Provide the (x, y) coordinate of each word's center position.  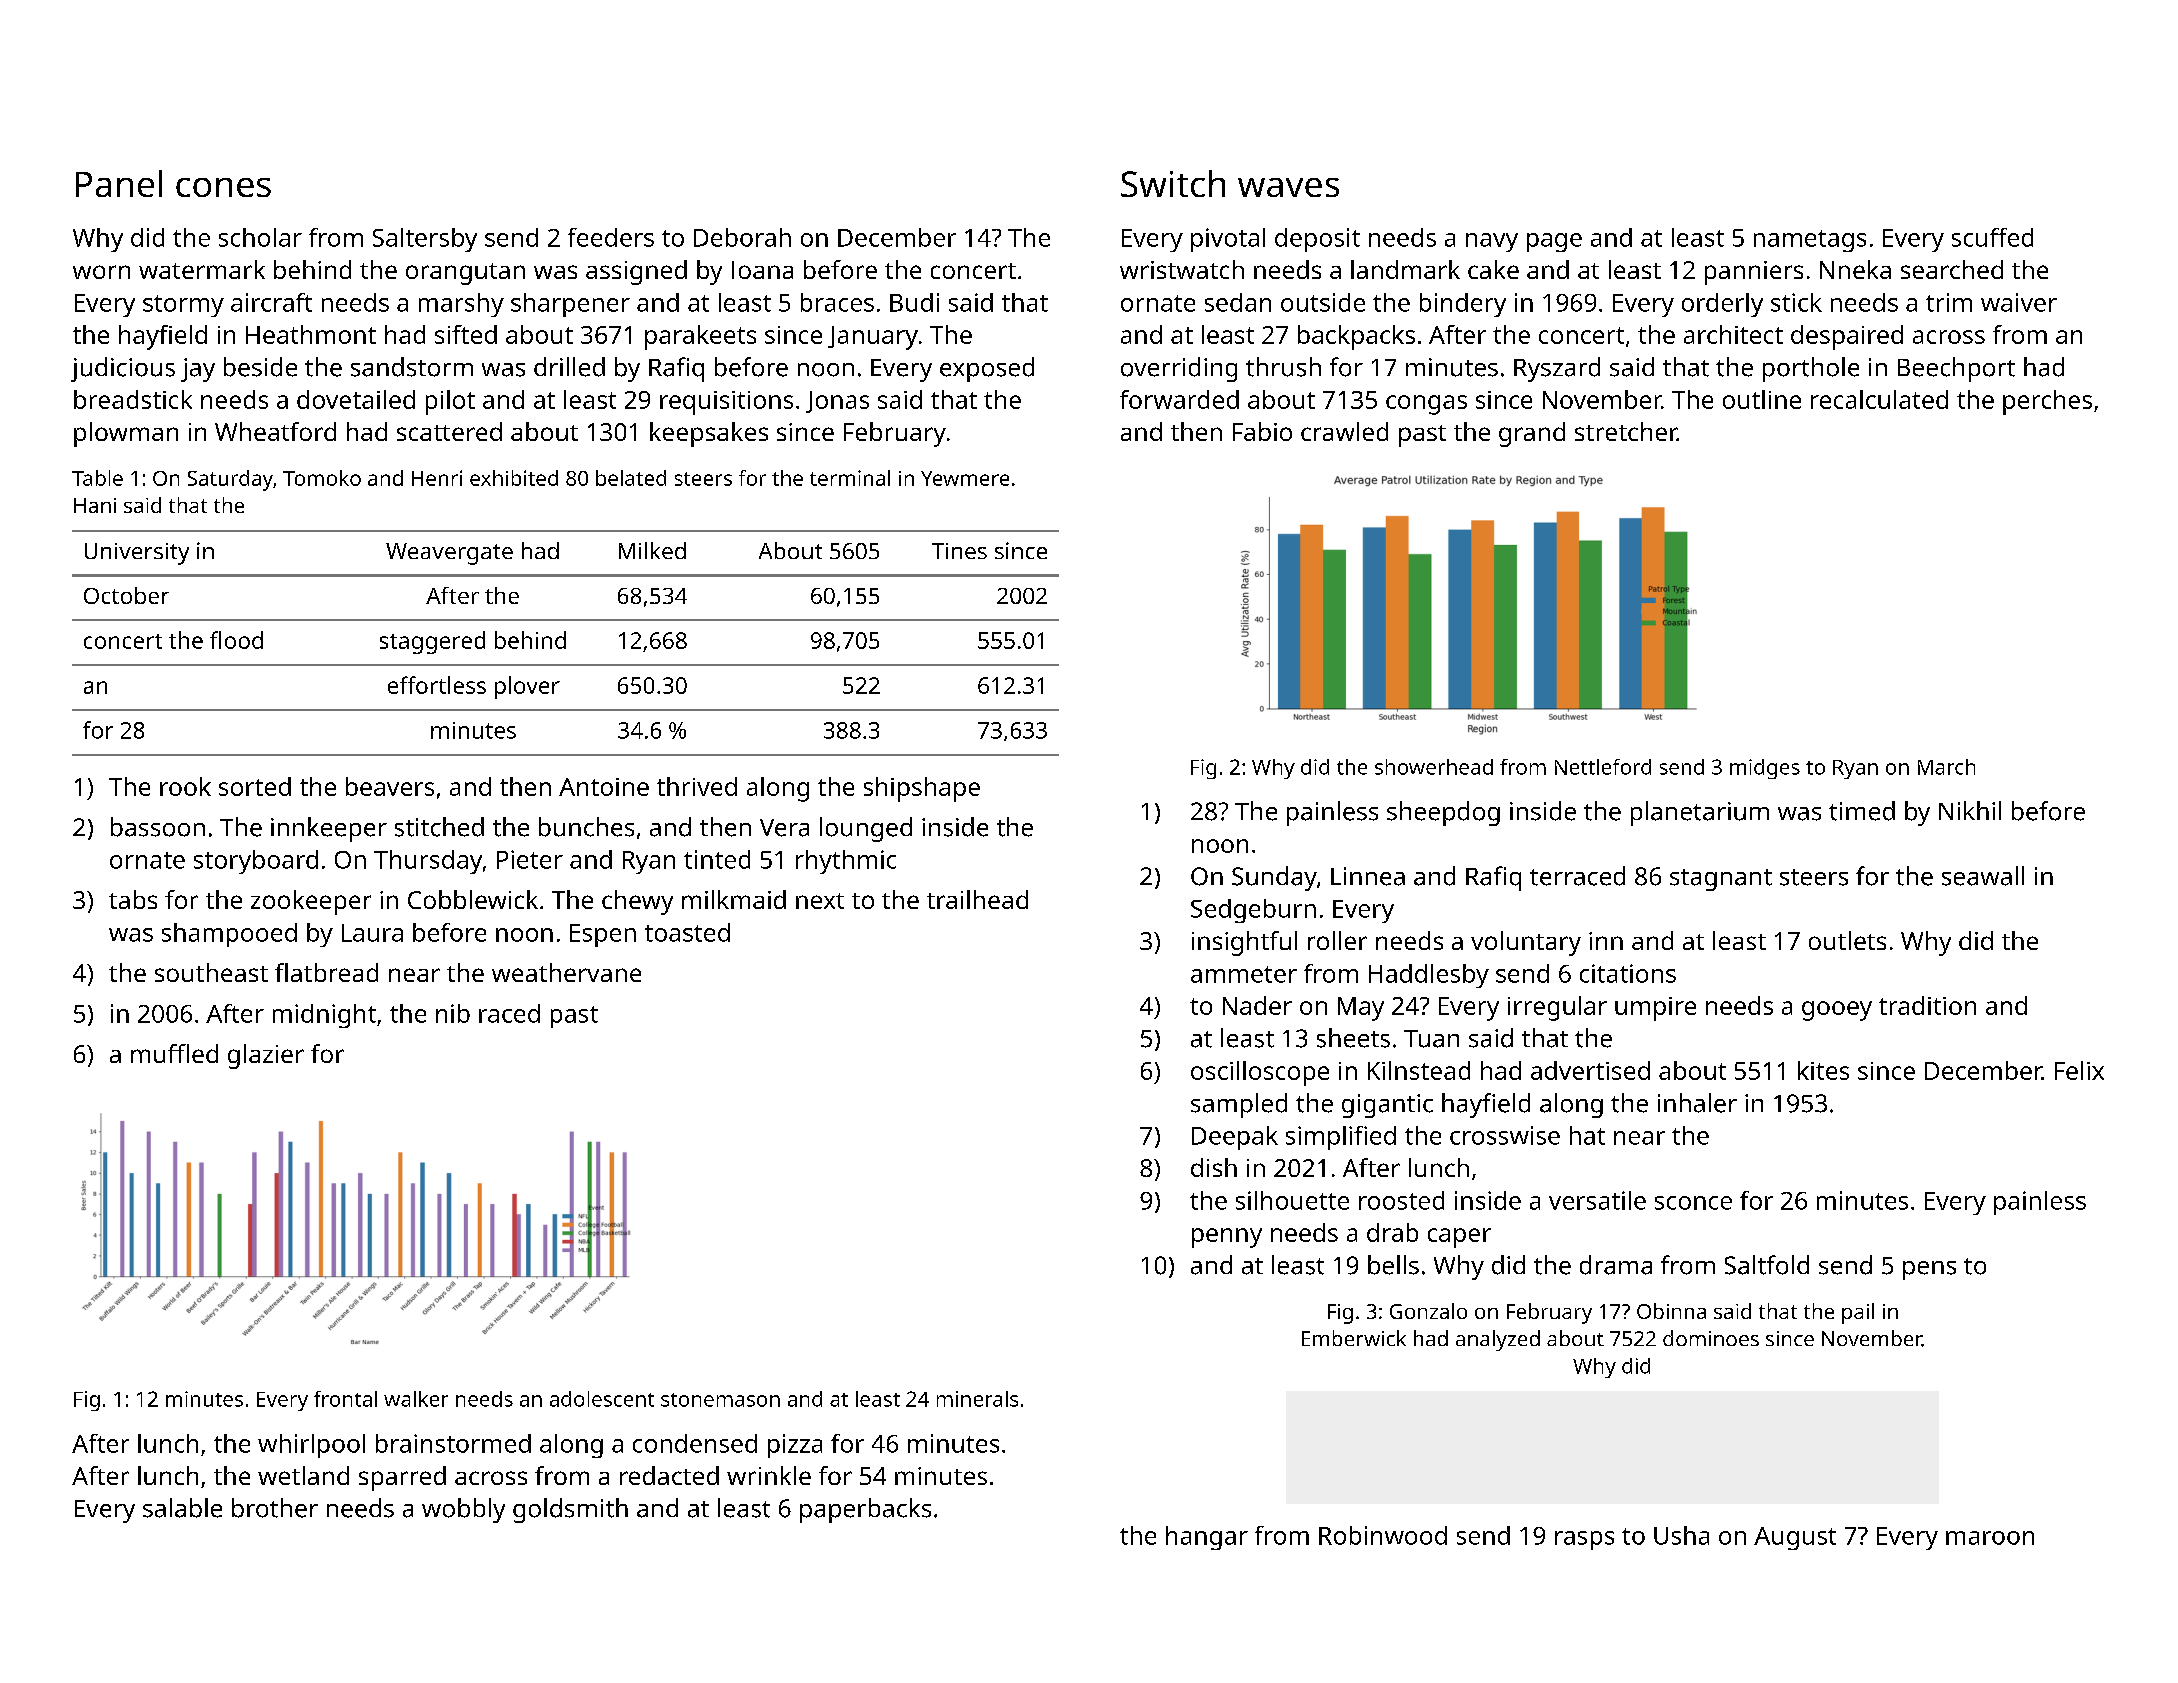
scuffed (1992, 237)
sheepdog (1443, 813)
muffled (174, 1053)
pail (1858, 1313)
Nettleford (1603, 767)
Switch (1173, 183)
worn (101, 272)
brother (275, 1508)
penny (1227, 1238)
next (820, 901)
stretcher (1626, 431)
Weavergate (449, 554)
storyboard (256, 862)
